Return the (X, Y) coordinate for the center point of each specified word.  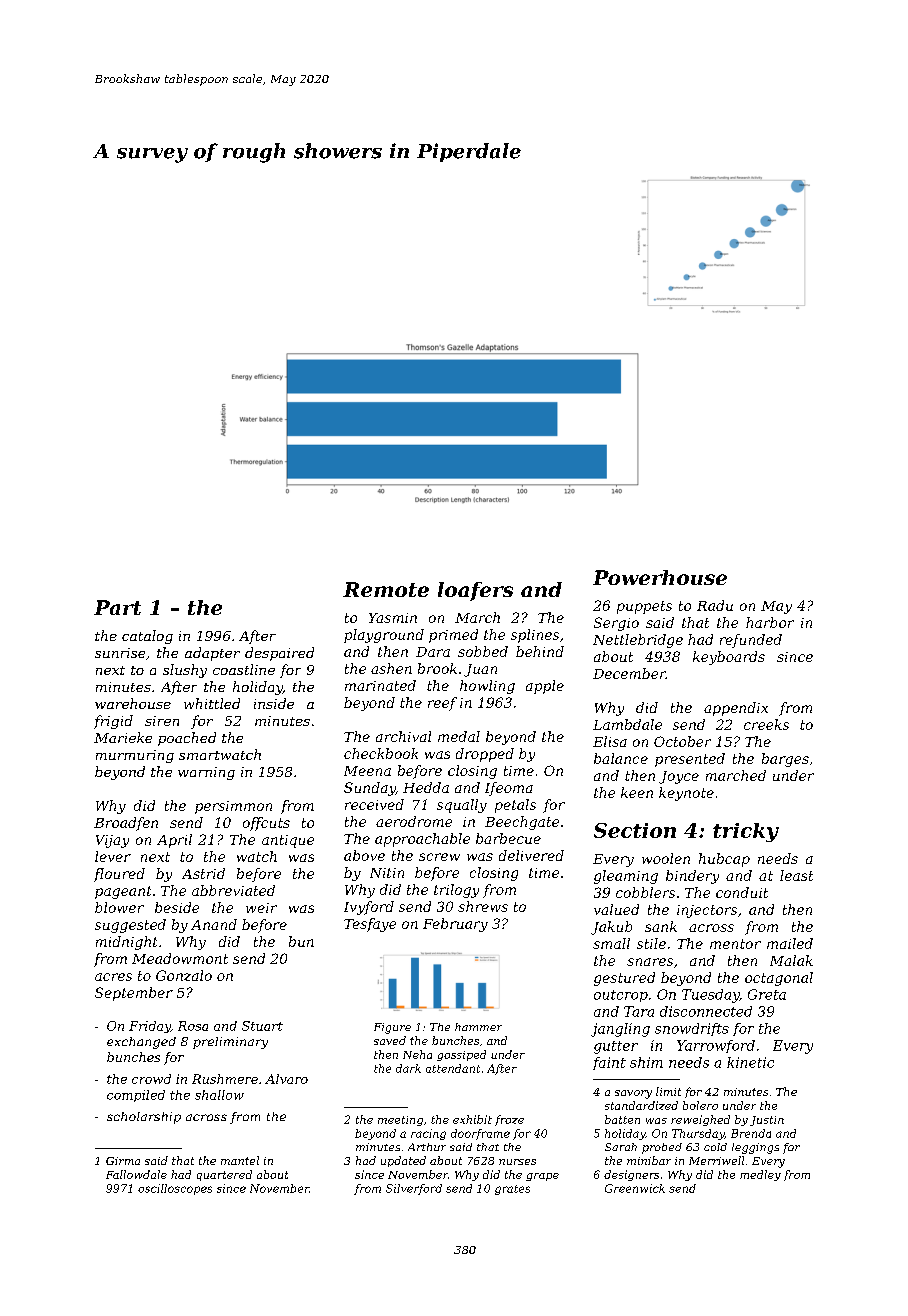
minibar (649, 1160)
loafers (475, 591)
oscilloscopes (175, 1189)
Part (117, 607)
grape (542, 1177)
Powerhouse (660, 577)
